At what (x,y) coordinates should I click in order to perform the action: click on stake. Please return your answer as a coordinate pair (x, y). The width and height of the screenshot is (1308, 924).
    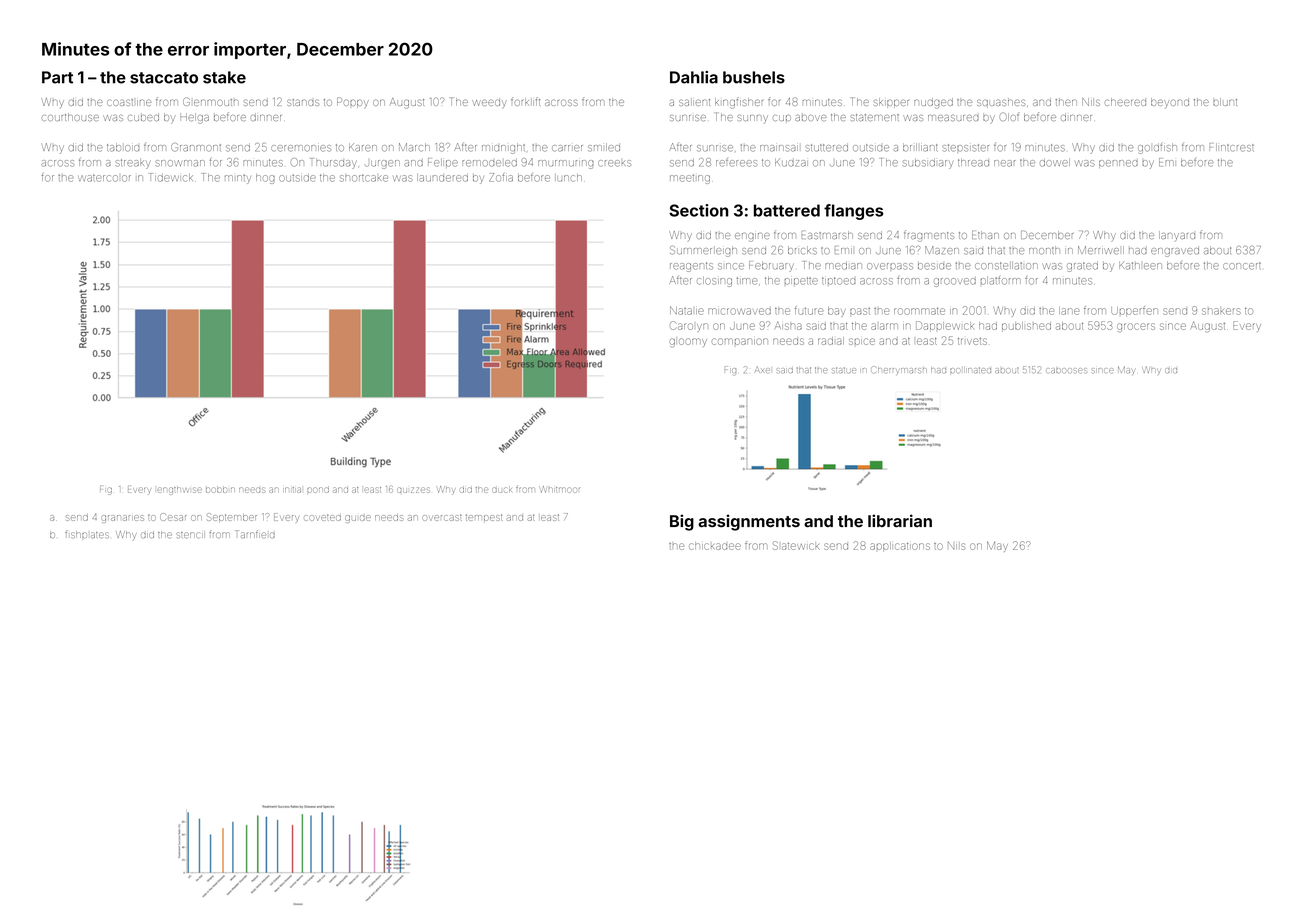
    Looking at the image, I should click on (224, 77).
